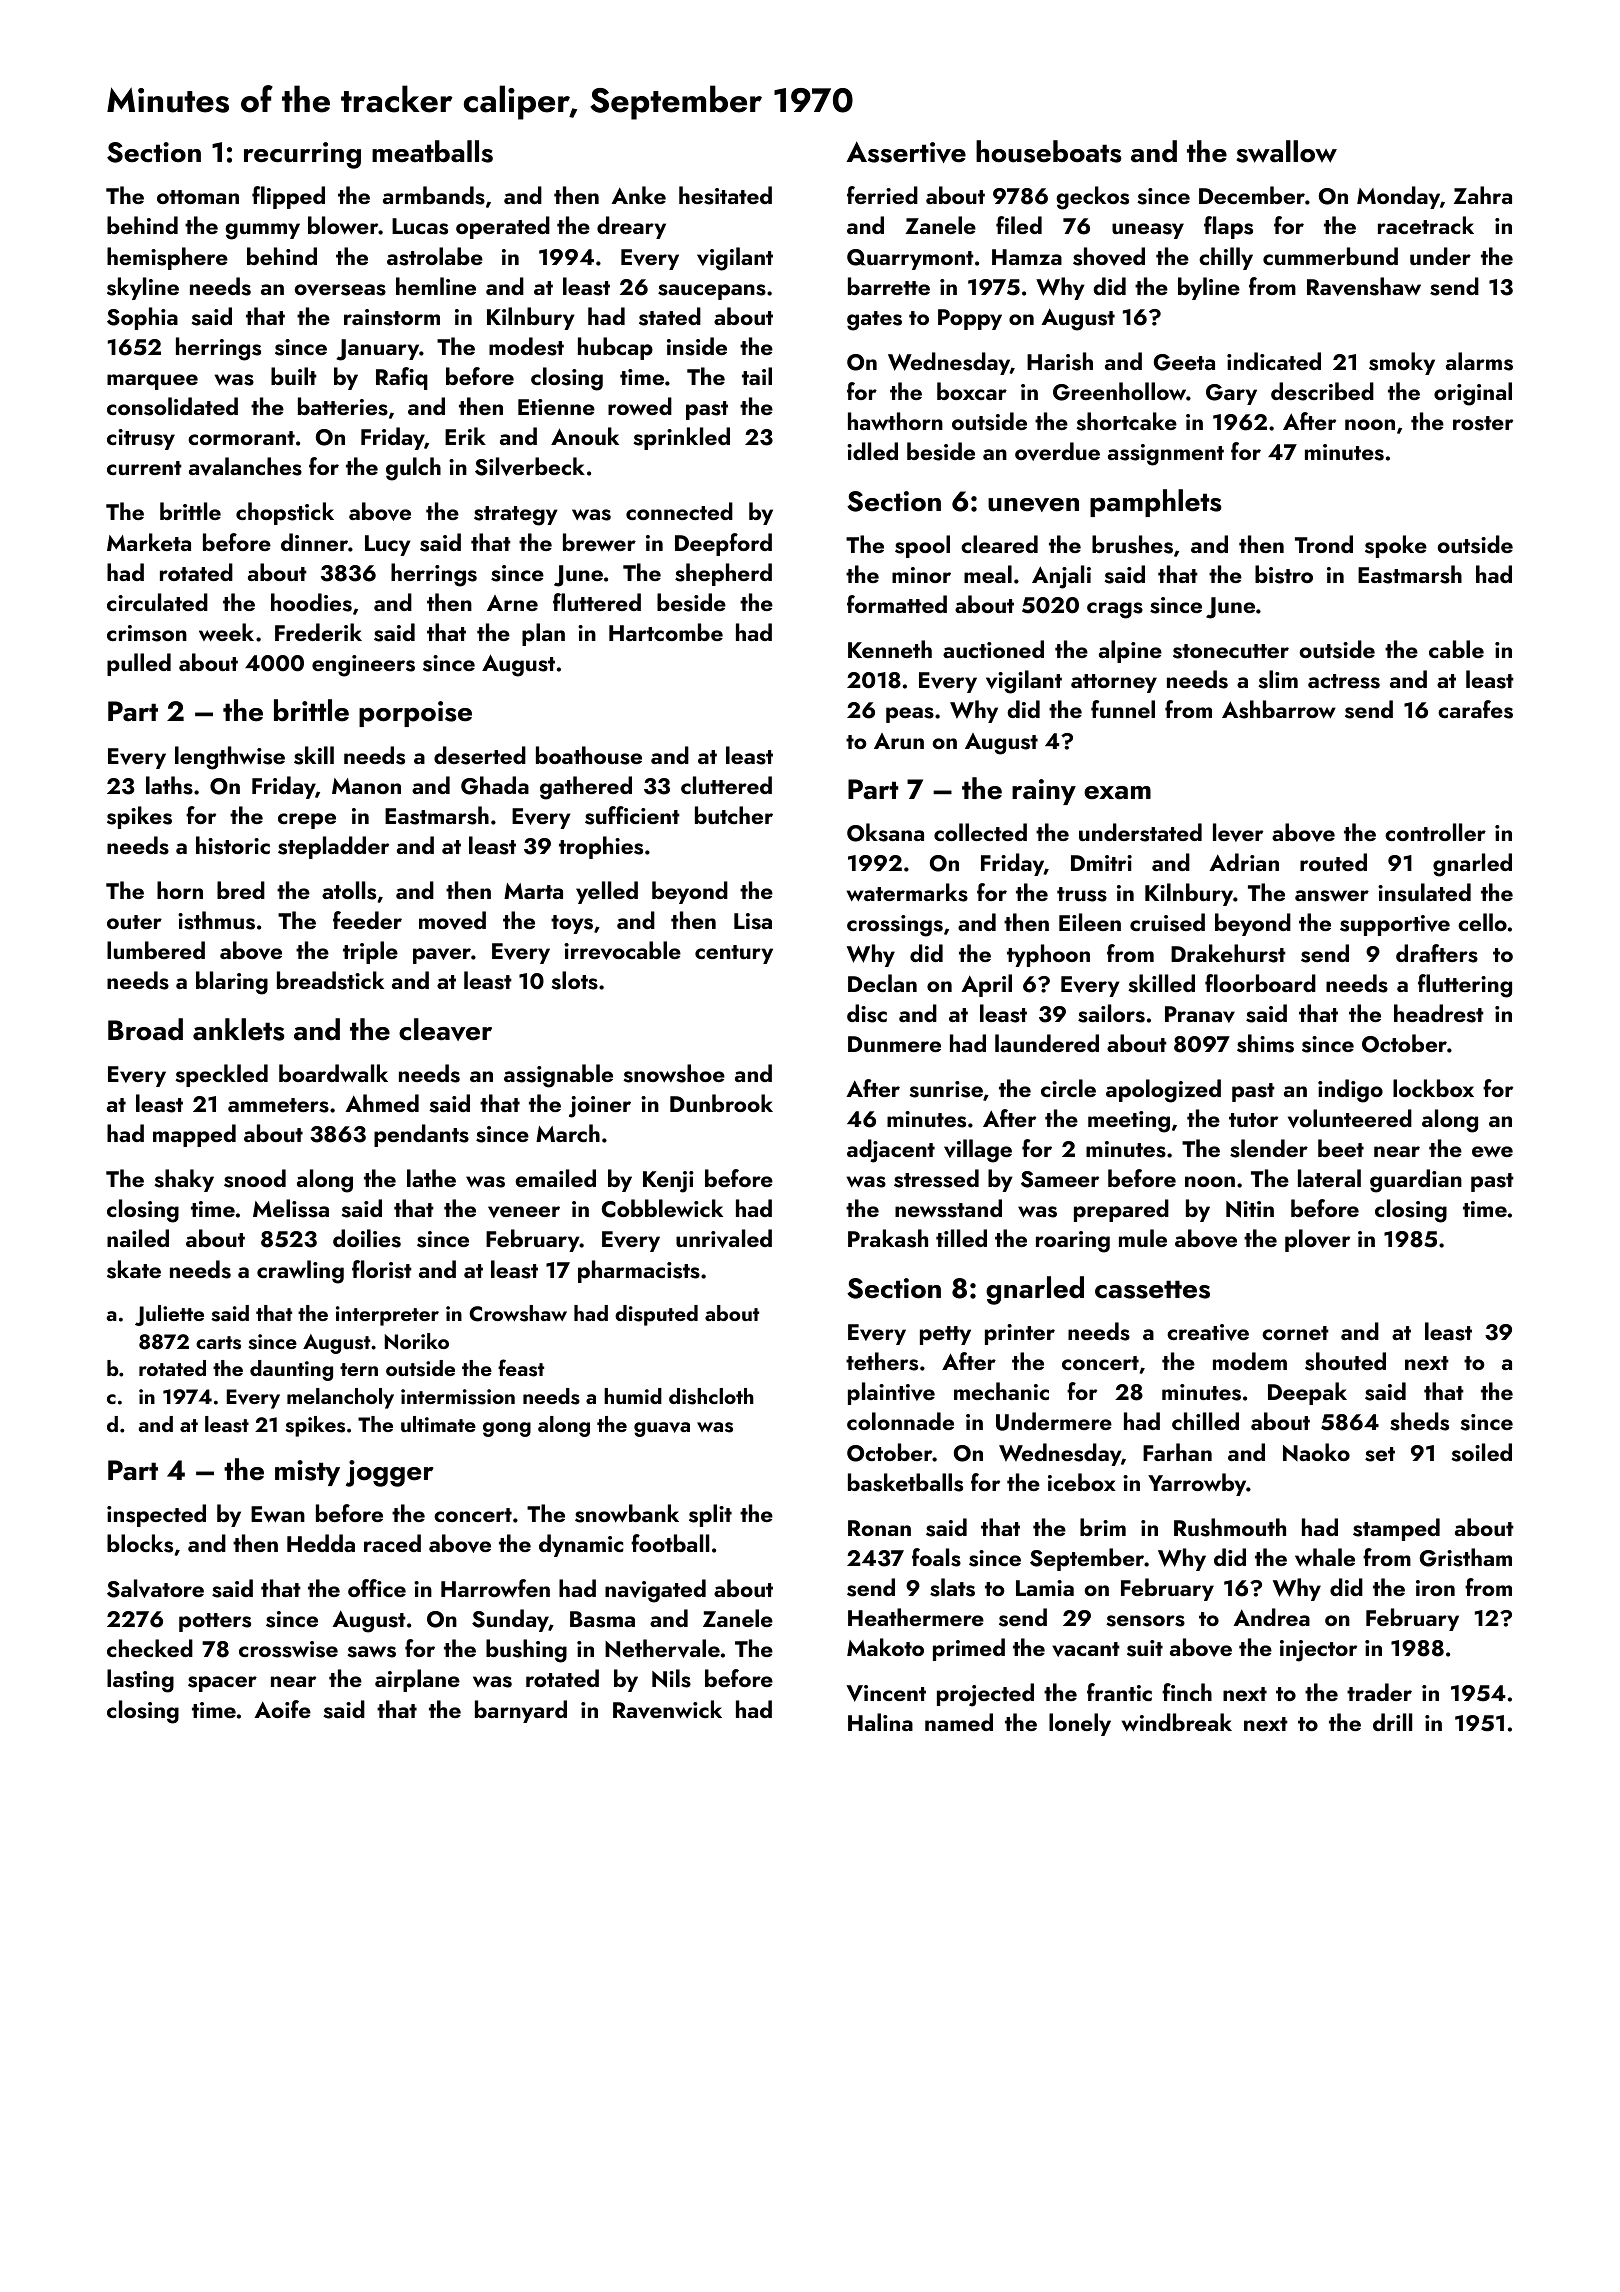 This page has height=2292, width=1620. Describe the element at coordinates (662, 1429) in the page. I see `guava` at that location.
